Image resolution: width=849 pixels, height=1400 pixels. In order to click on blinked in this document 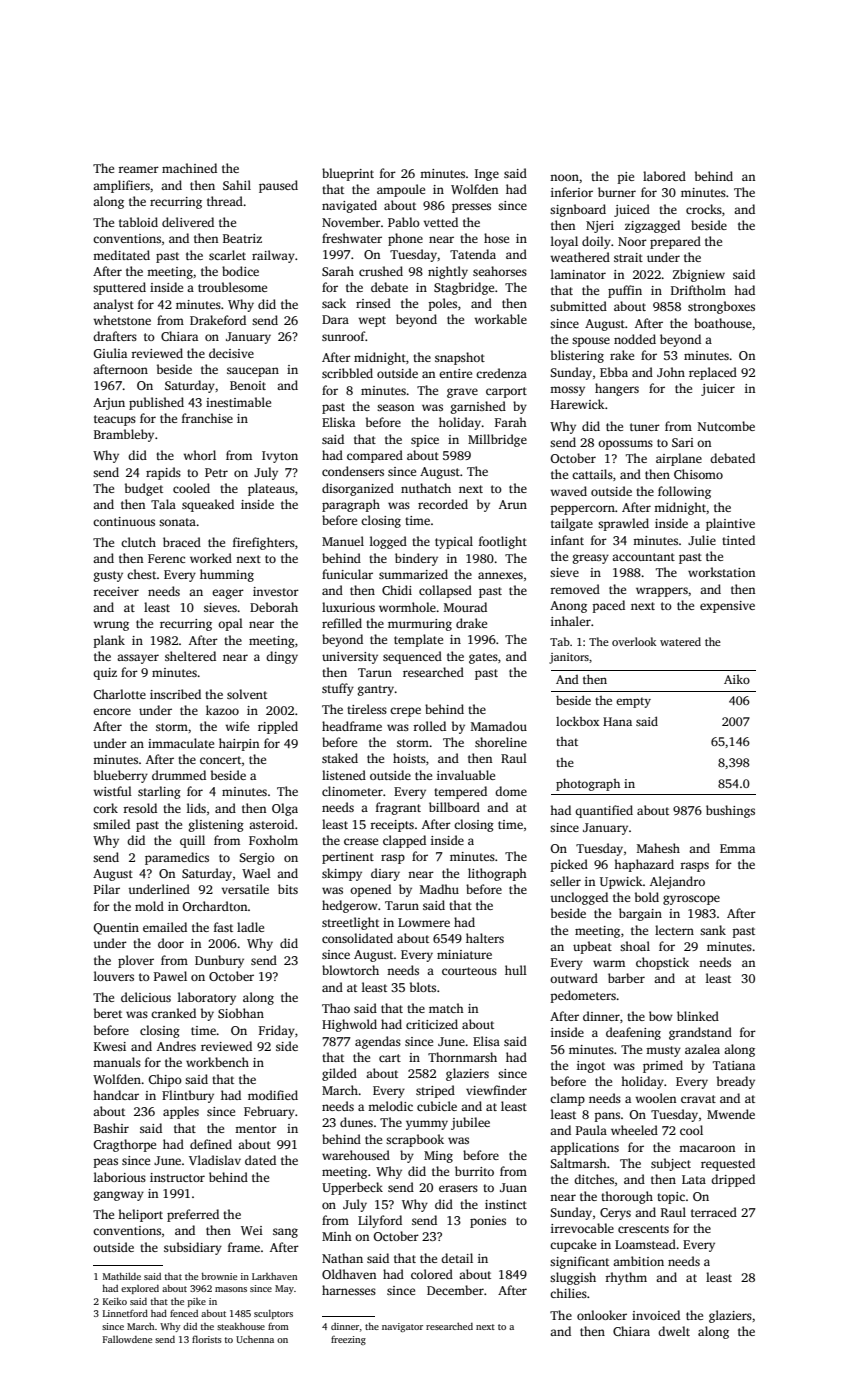, I will do `click(698, 1016)`.
